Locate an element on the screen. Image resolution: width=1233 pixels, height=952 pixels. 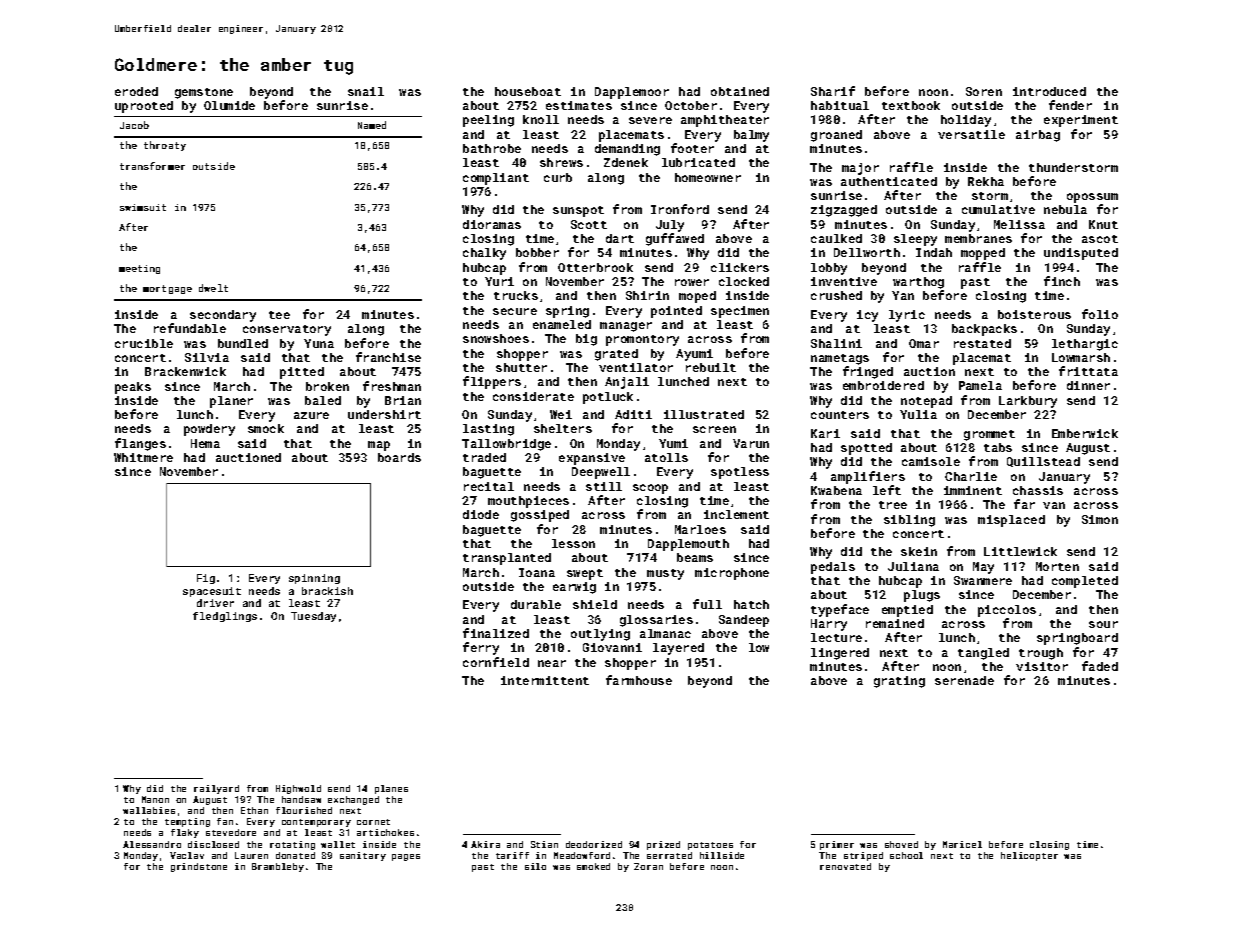
Sharif is located at coordinates (833, 91).
